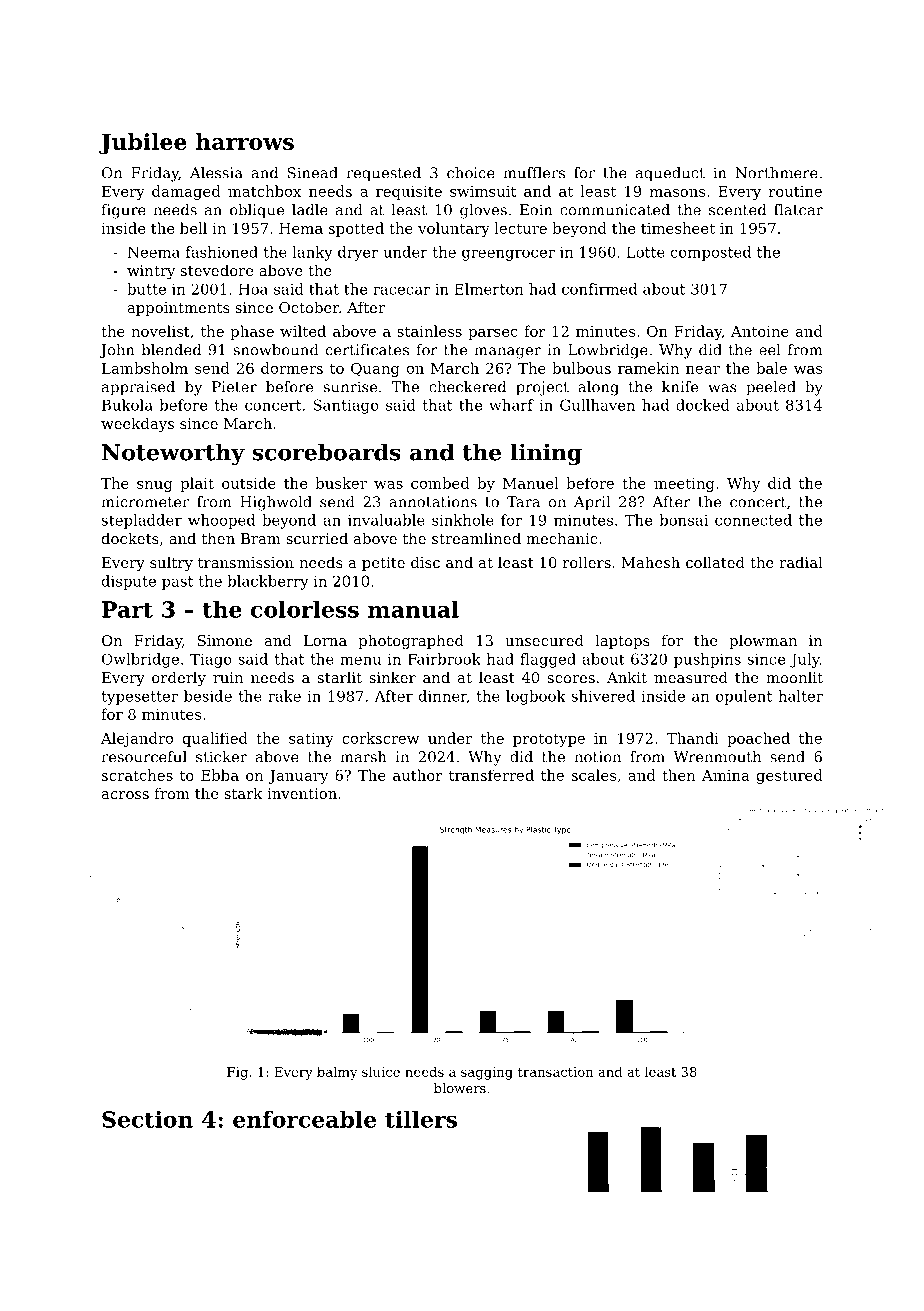  Describe the element at coordinates (737, 210) in the screenshot. I see `scented` at that location.
